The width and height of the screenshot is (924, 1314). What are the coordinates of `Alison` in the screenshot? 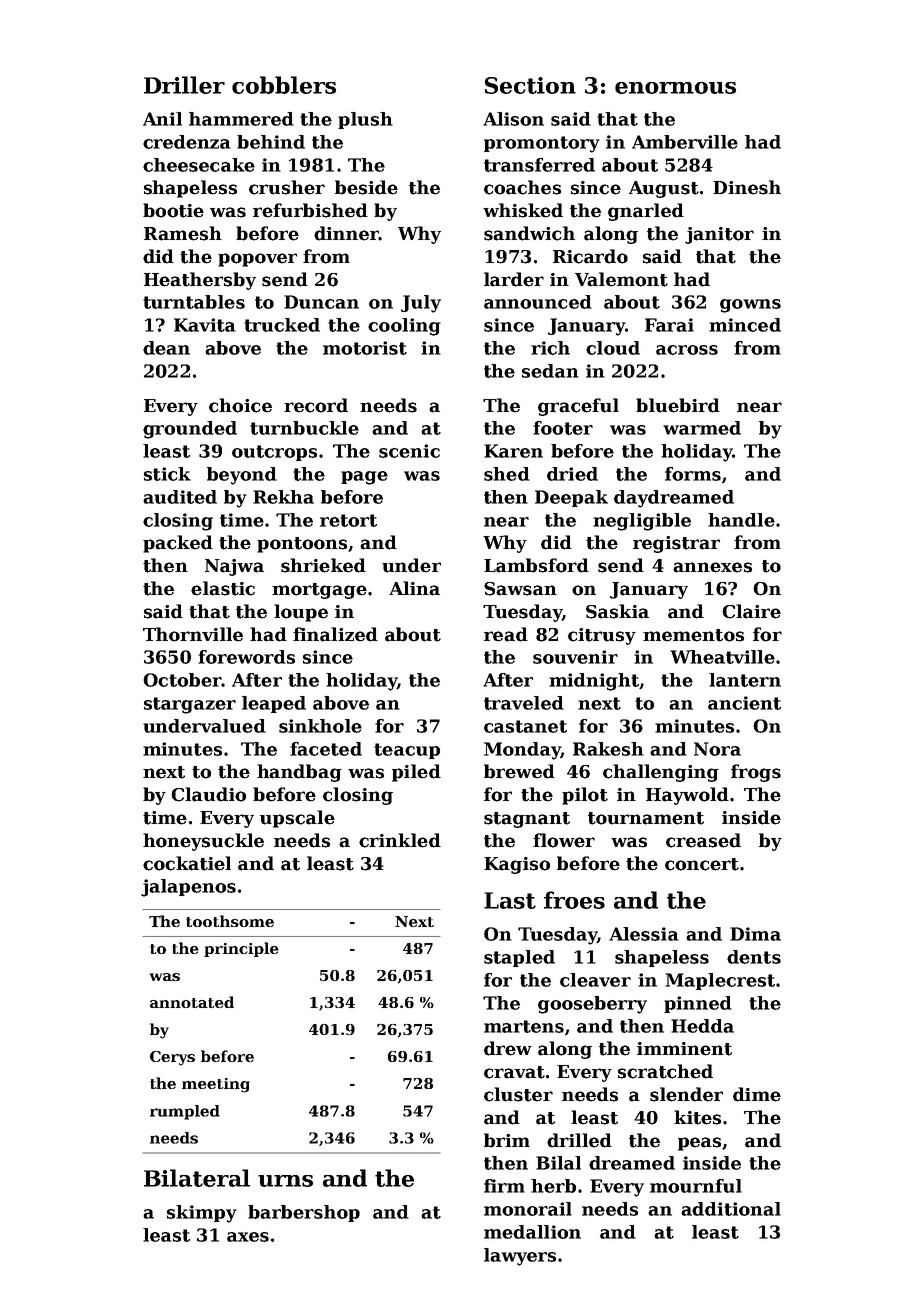 It's located at (513, 119).
